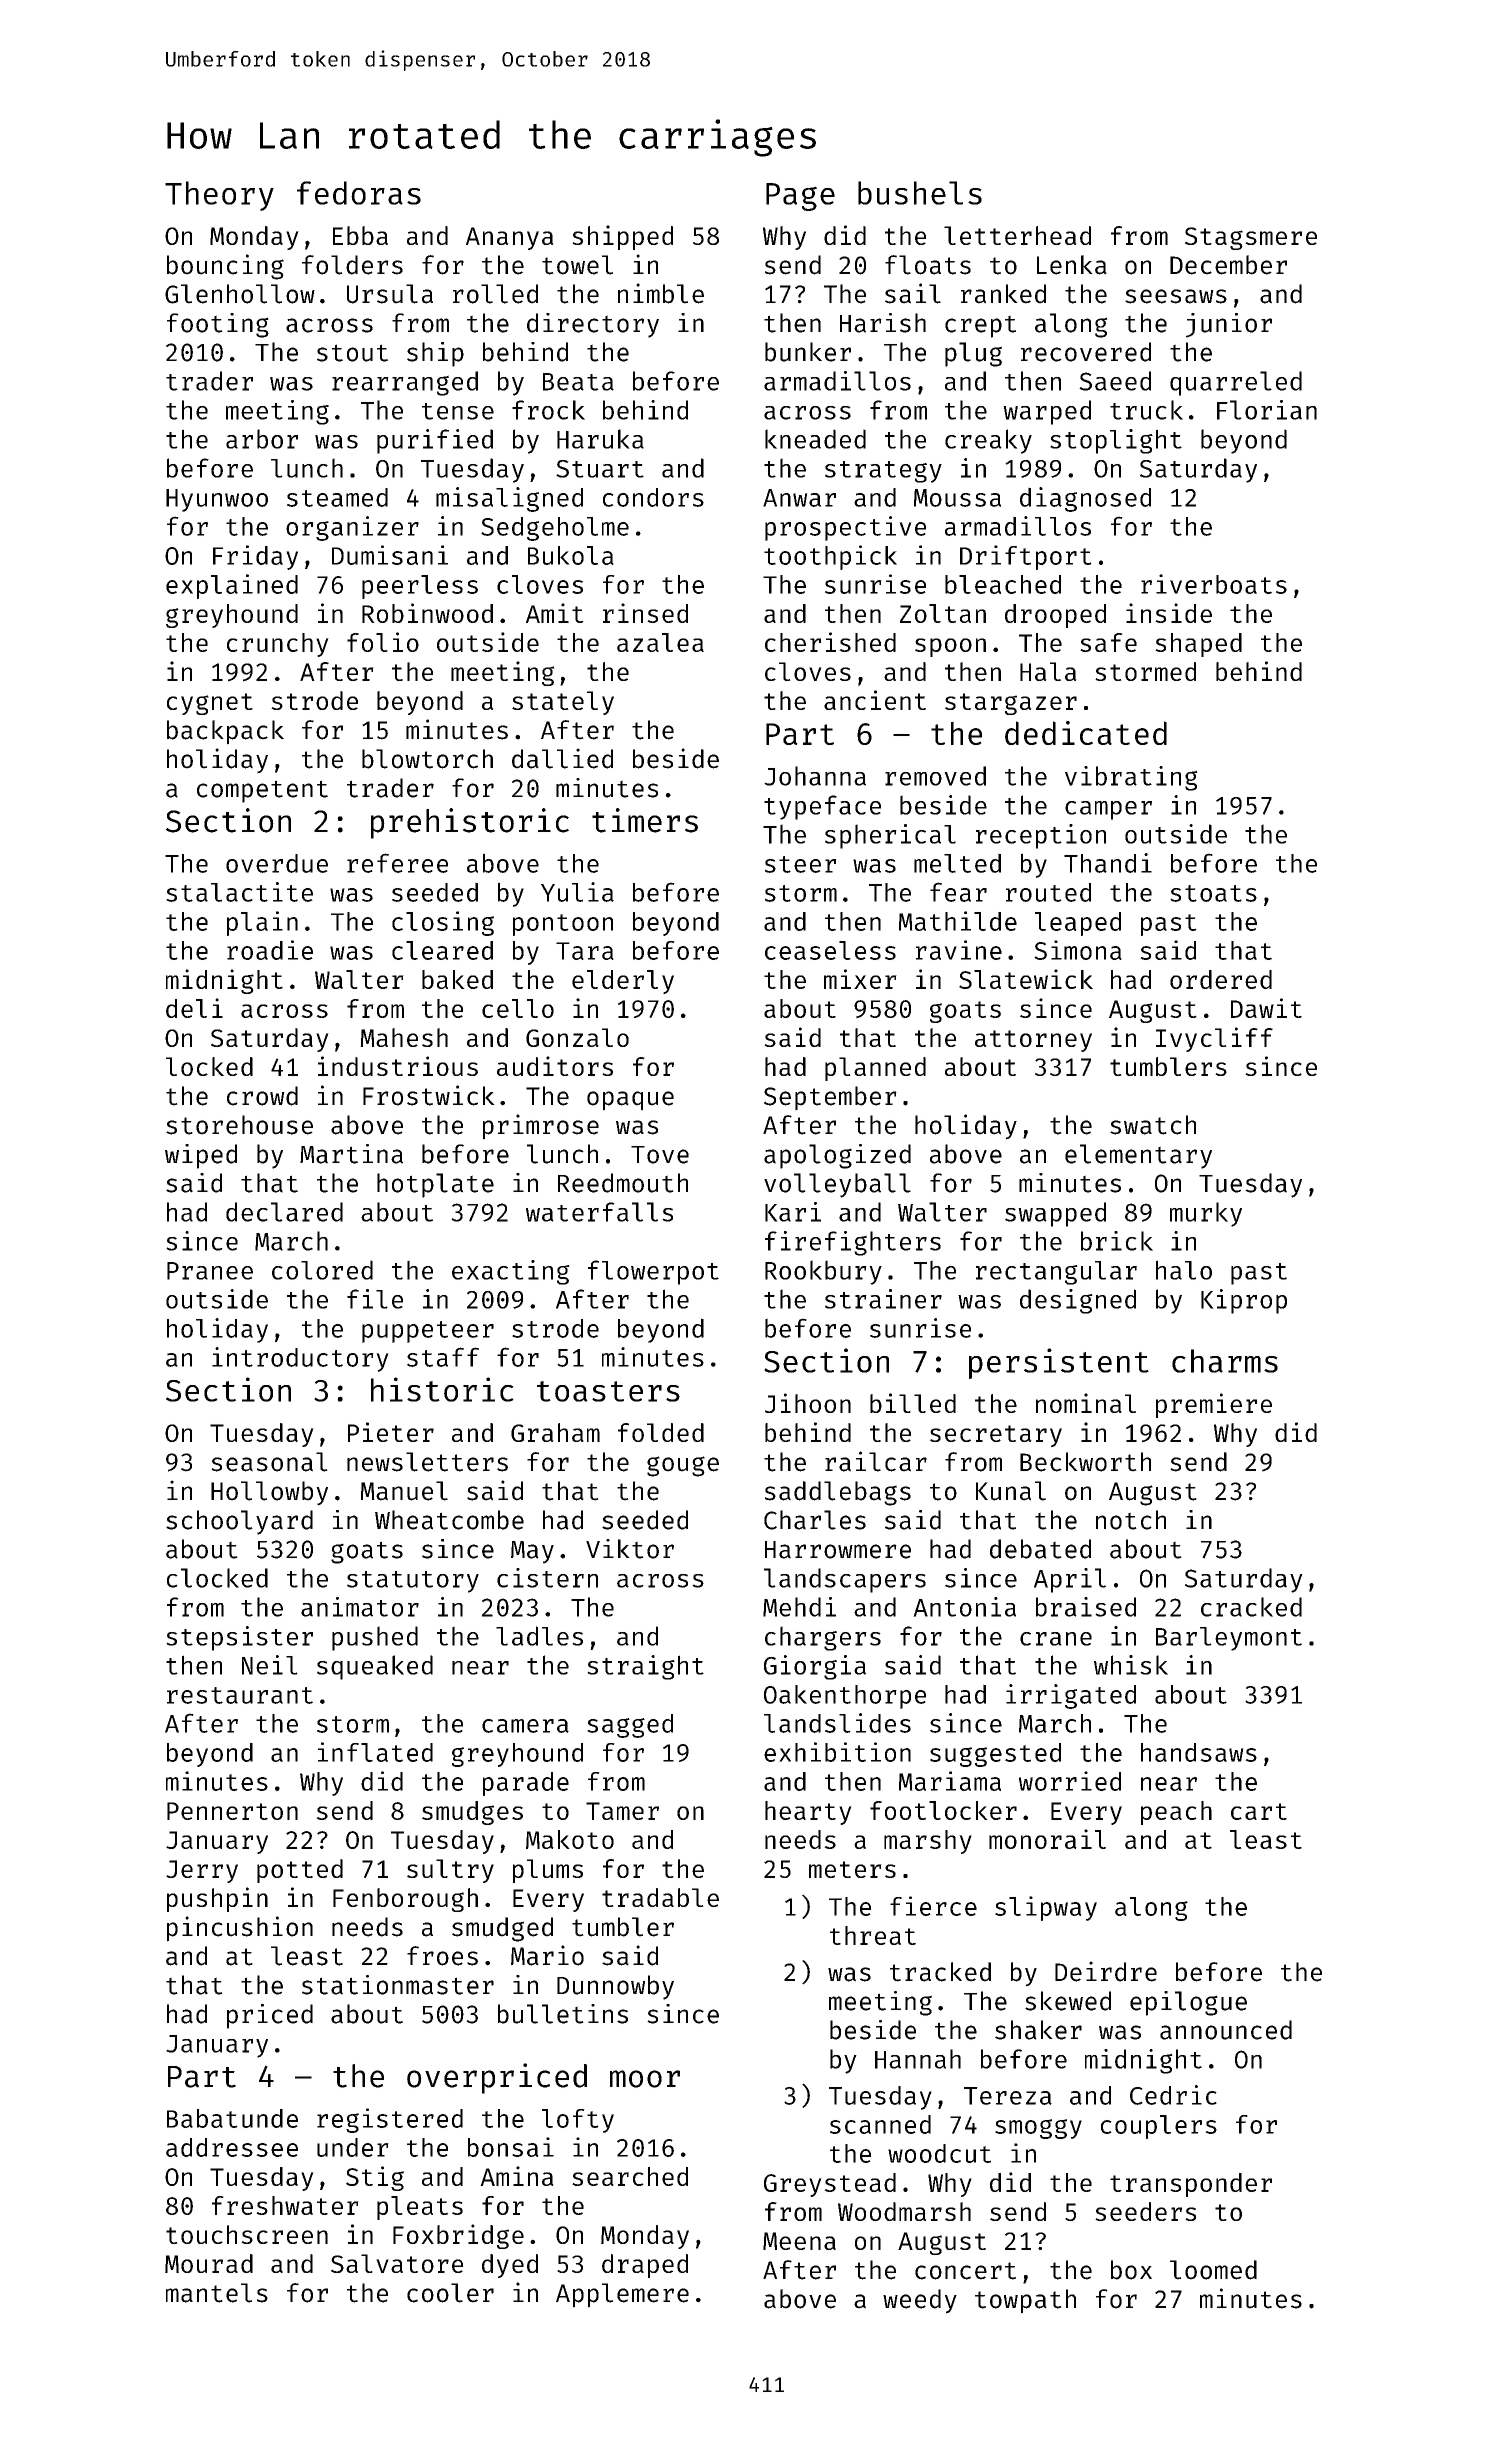 This screenshot has width=1496, height=2464. I want to click on Jihoon, so click(808, 1403).
